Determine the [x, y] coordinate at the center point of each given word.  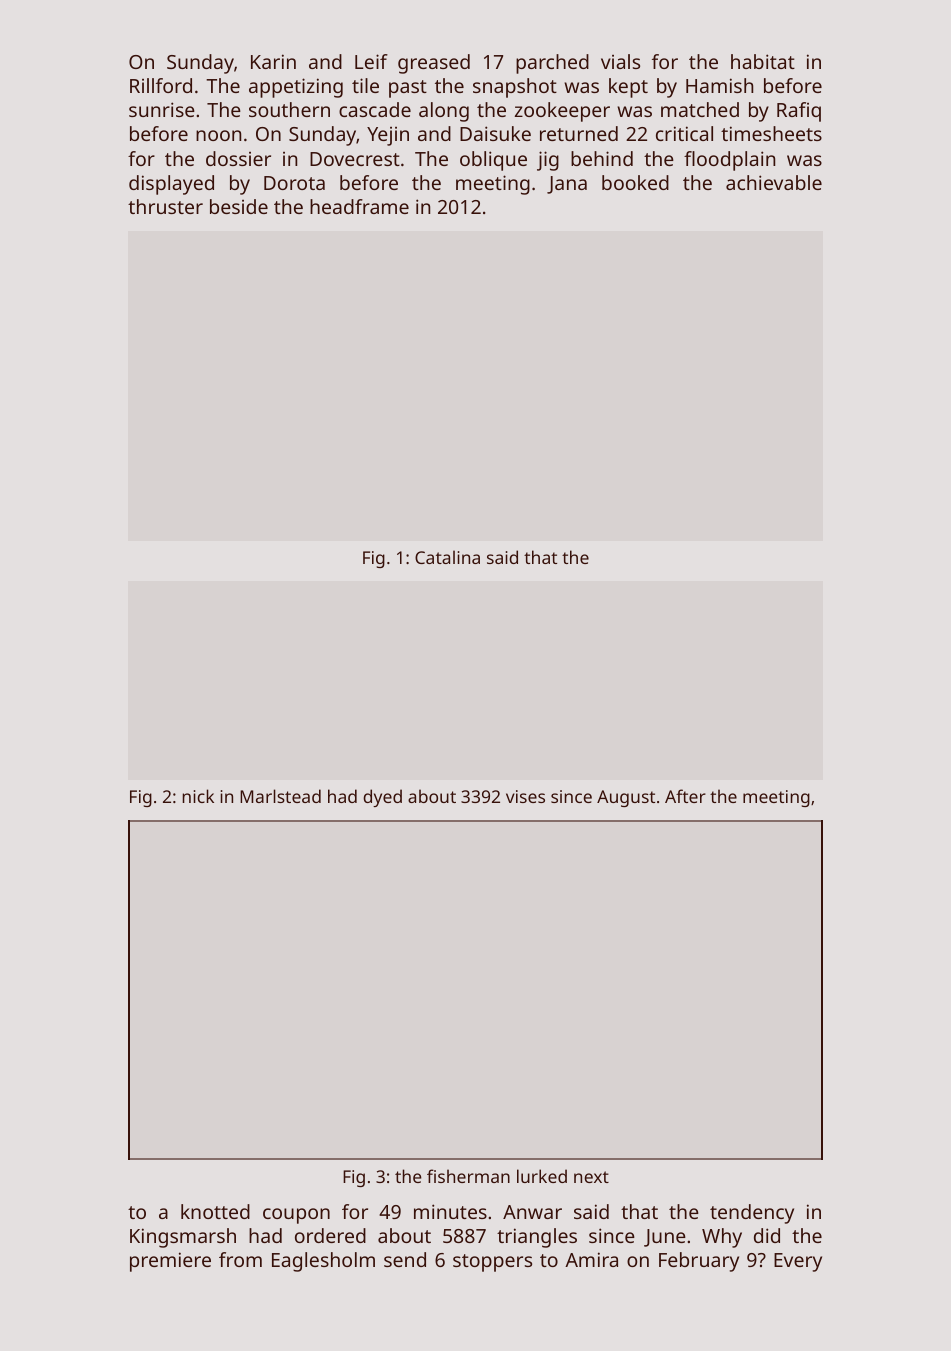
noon [218, 135]
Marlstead [280, 796]
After [685, 796]
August [626, 798]
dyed [382, 798]
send [405, 1259]
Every [798, 1262]
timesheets [771, 133]
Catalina [447, 557]
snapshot [515, 88]
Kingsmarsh [183, 1238]
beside [239, 206]
